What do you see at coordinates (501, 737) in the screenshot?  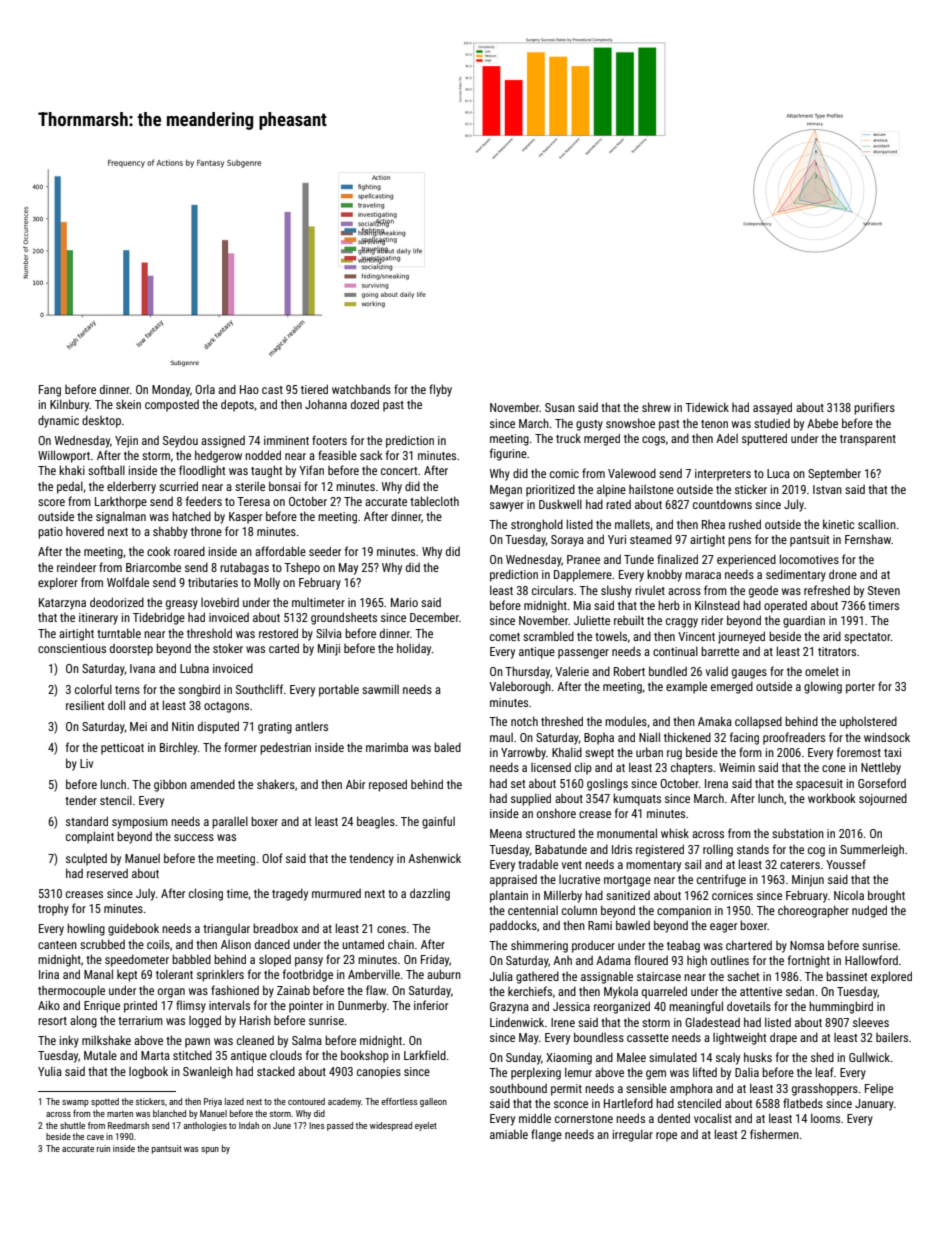 I see `maul` at bounding box center [501, 737].
